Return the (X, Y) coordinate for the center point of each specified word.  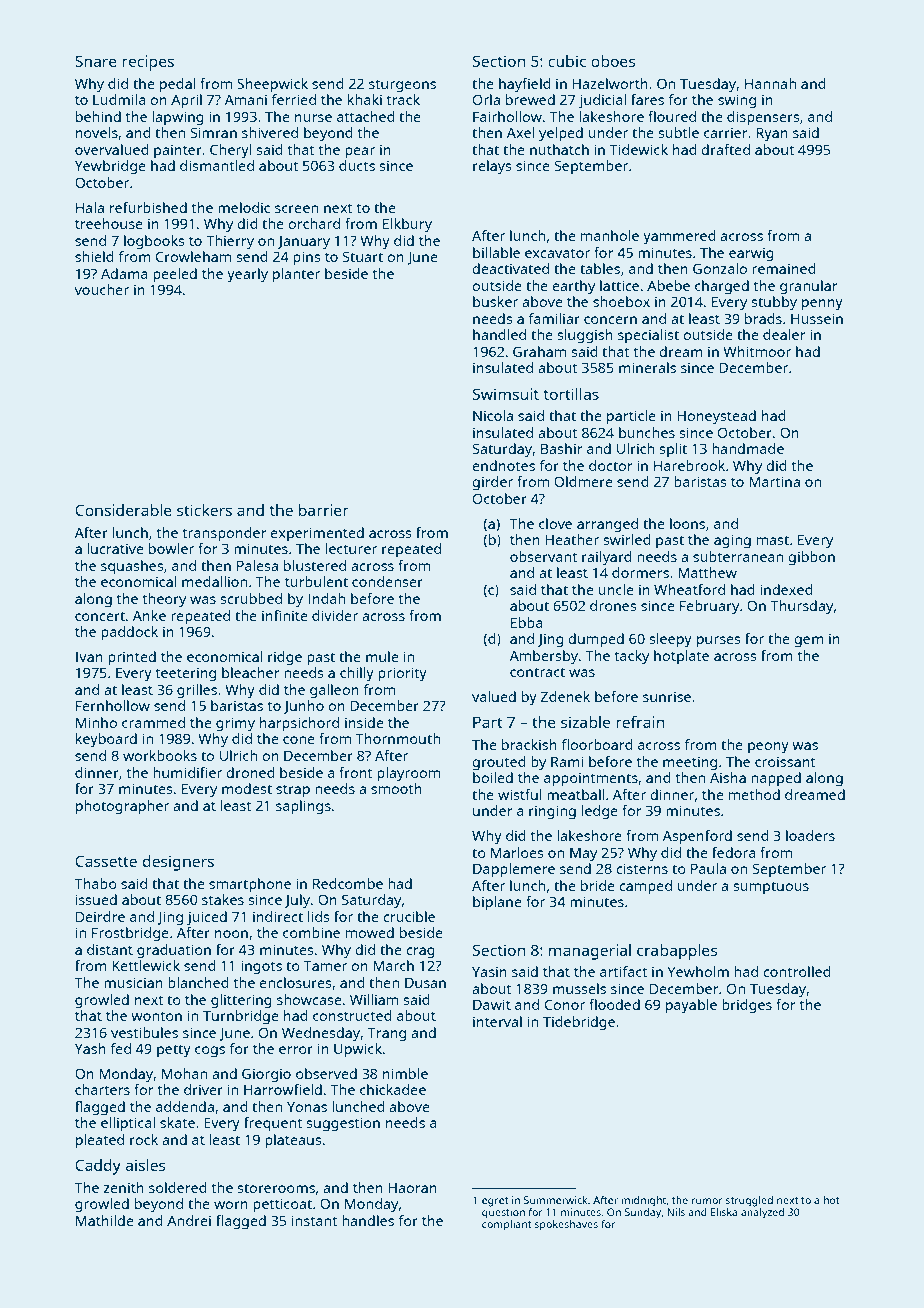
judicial (602, 101)
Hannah (770, 83)
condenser (387, 581)
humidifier (187, 772)
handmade (748, 448)
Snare (96, 61)
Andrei (189, 1220)
